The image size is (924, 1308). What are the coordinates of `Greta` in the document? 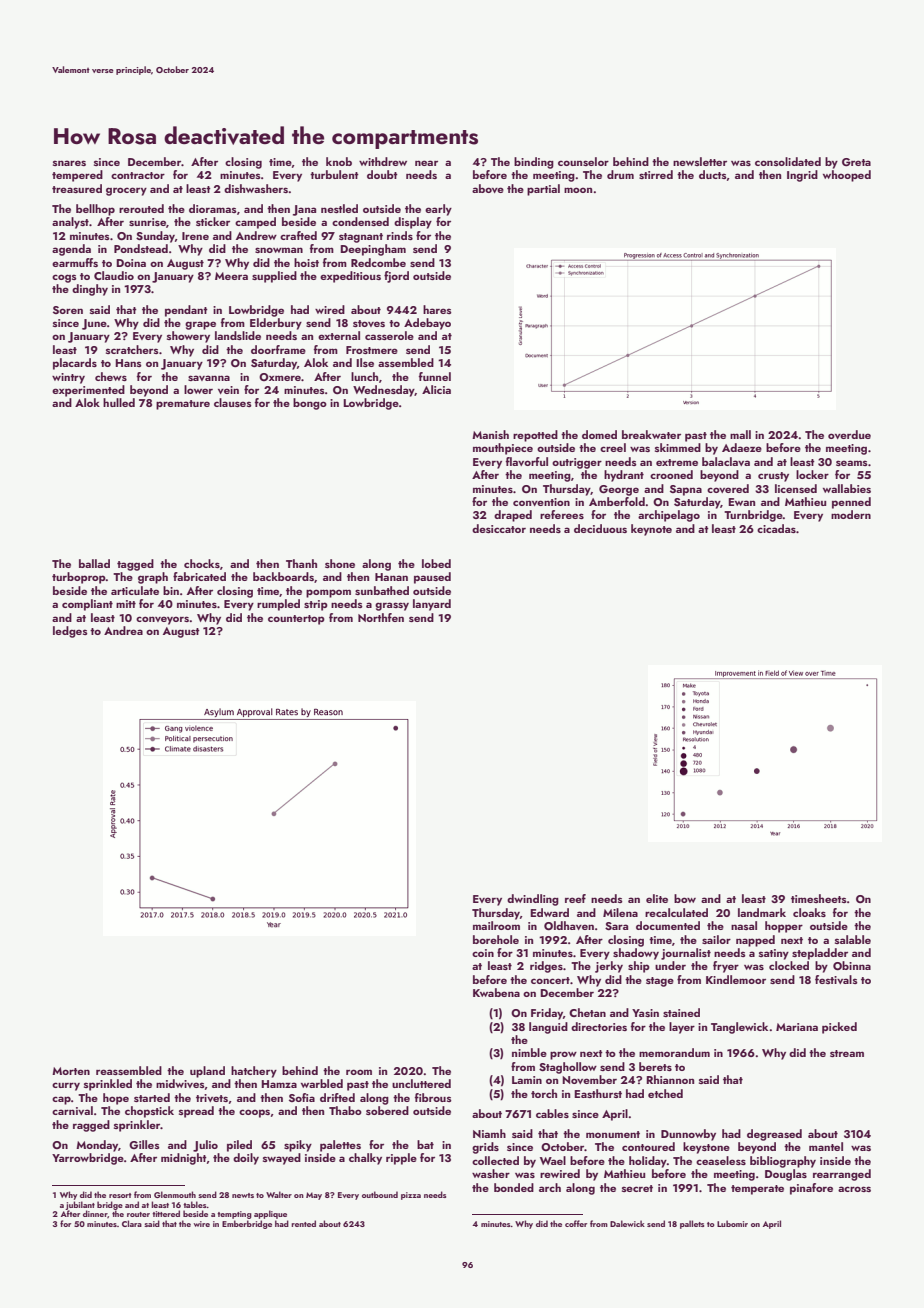 It's located at (856, 162).
